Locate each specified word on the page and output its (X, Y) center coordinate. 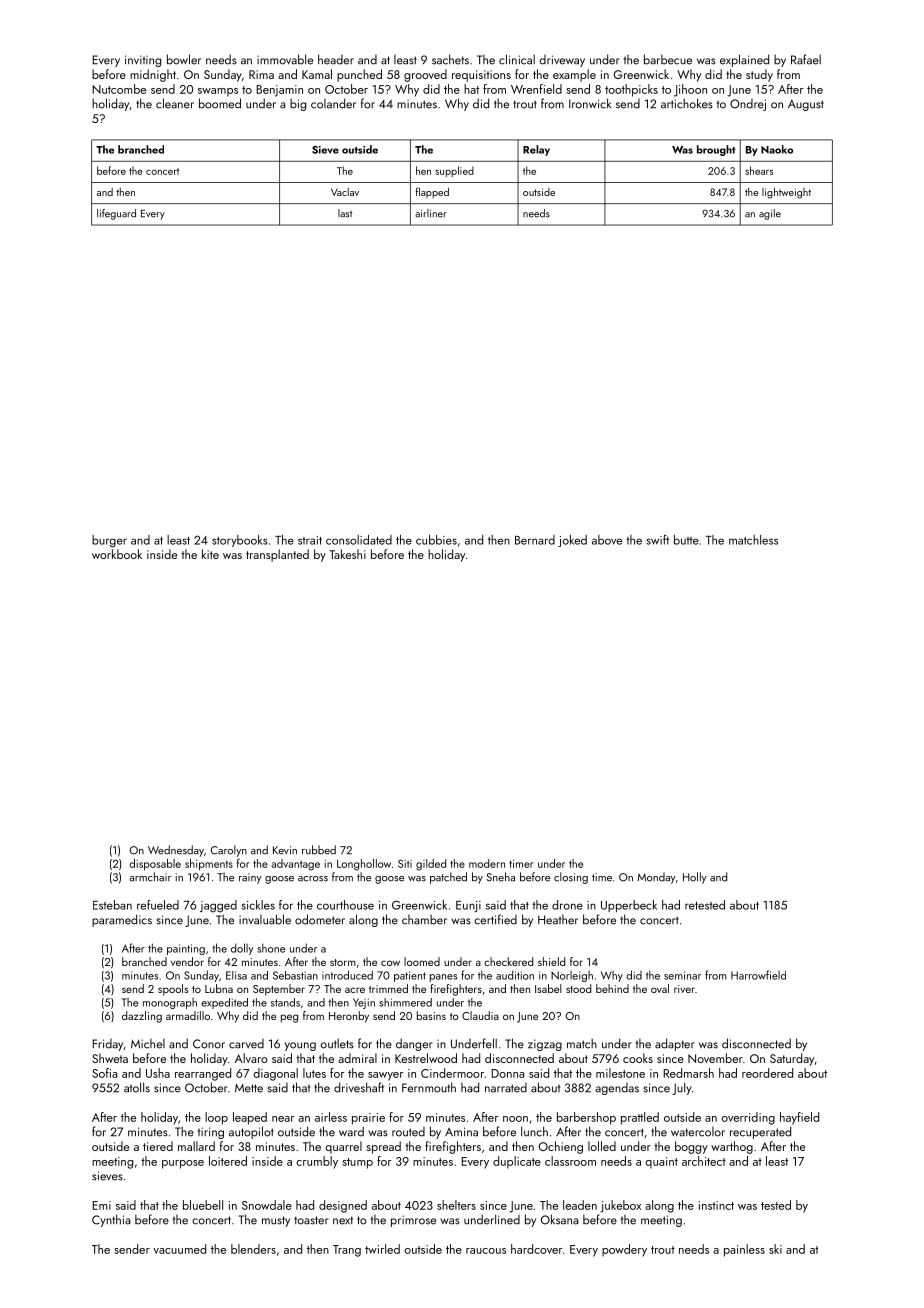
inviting (143, 61)
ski (775, 1249)
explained (744, 60)
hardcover (536, 1249)
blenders (253, 1249)
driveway (562, 61)
